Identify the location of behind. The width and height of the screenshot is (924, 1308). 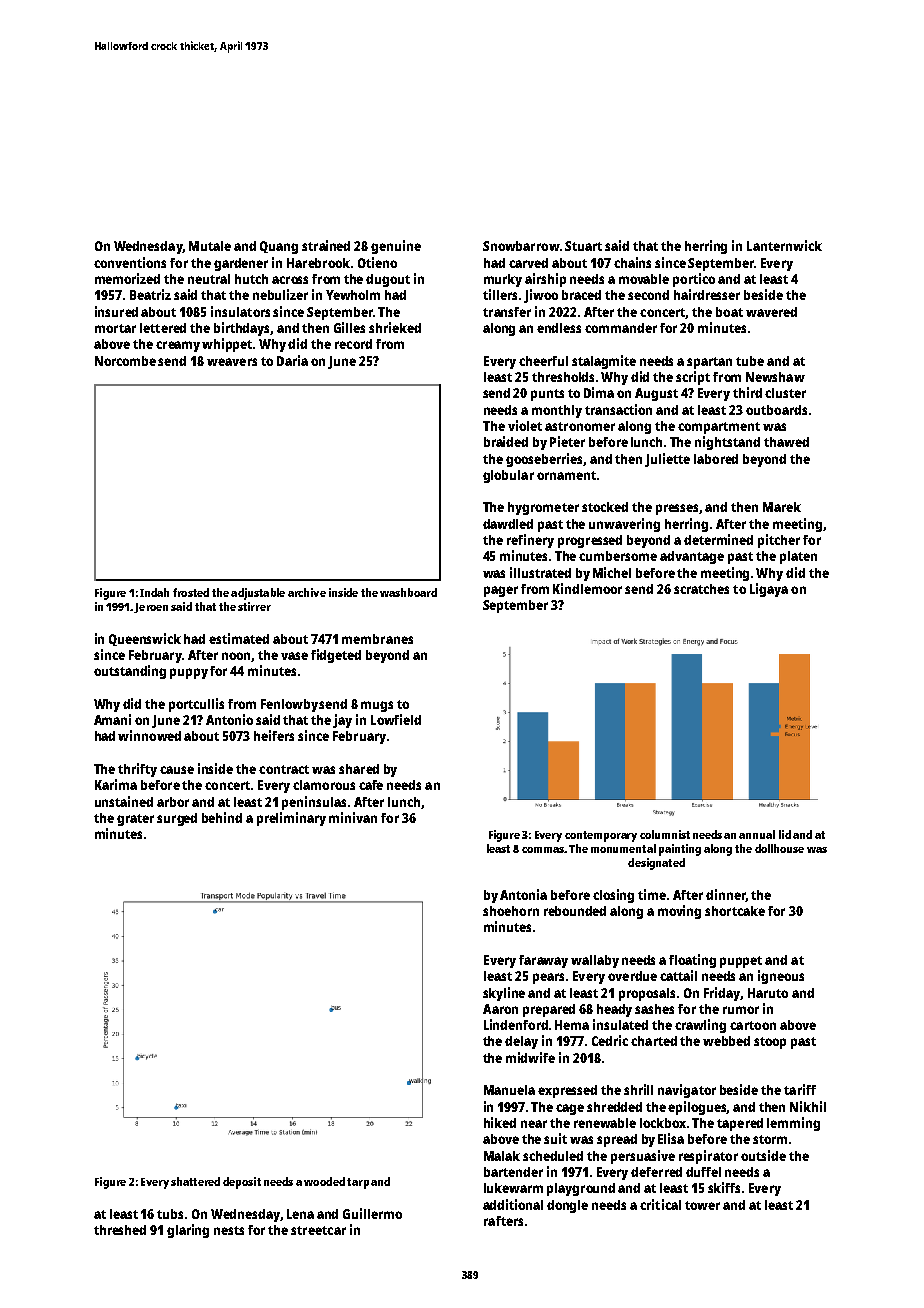
(222, 817).
